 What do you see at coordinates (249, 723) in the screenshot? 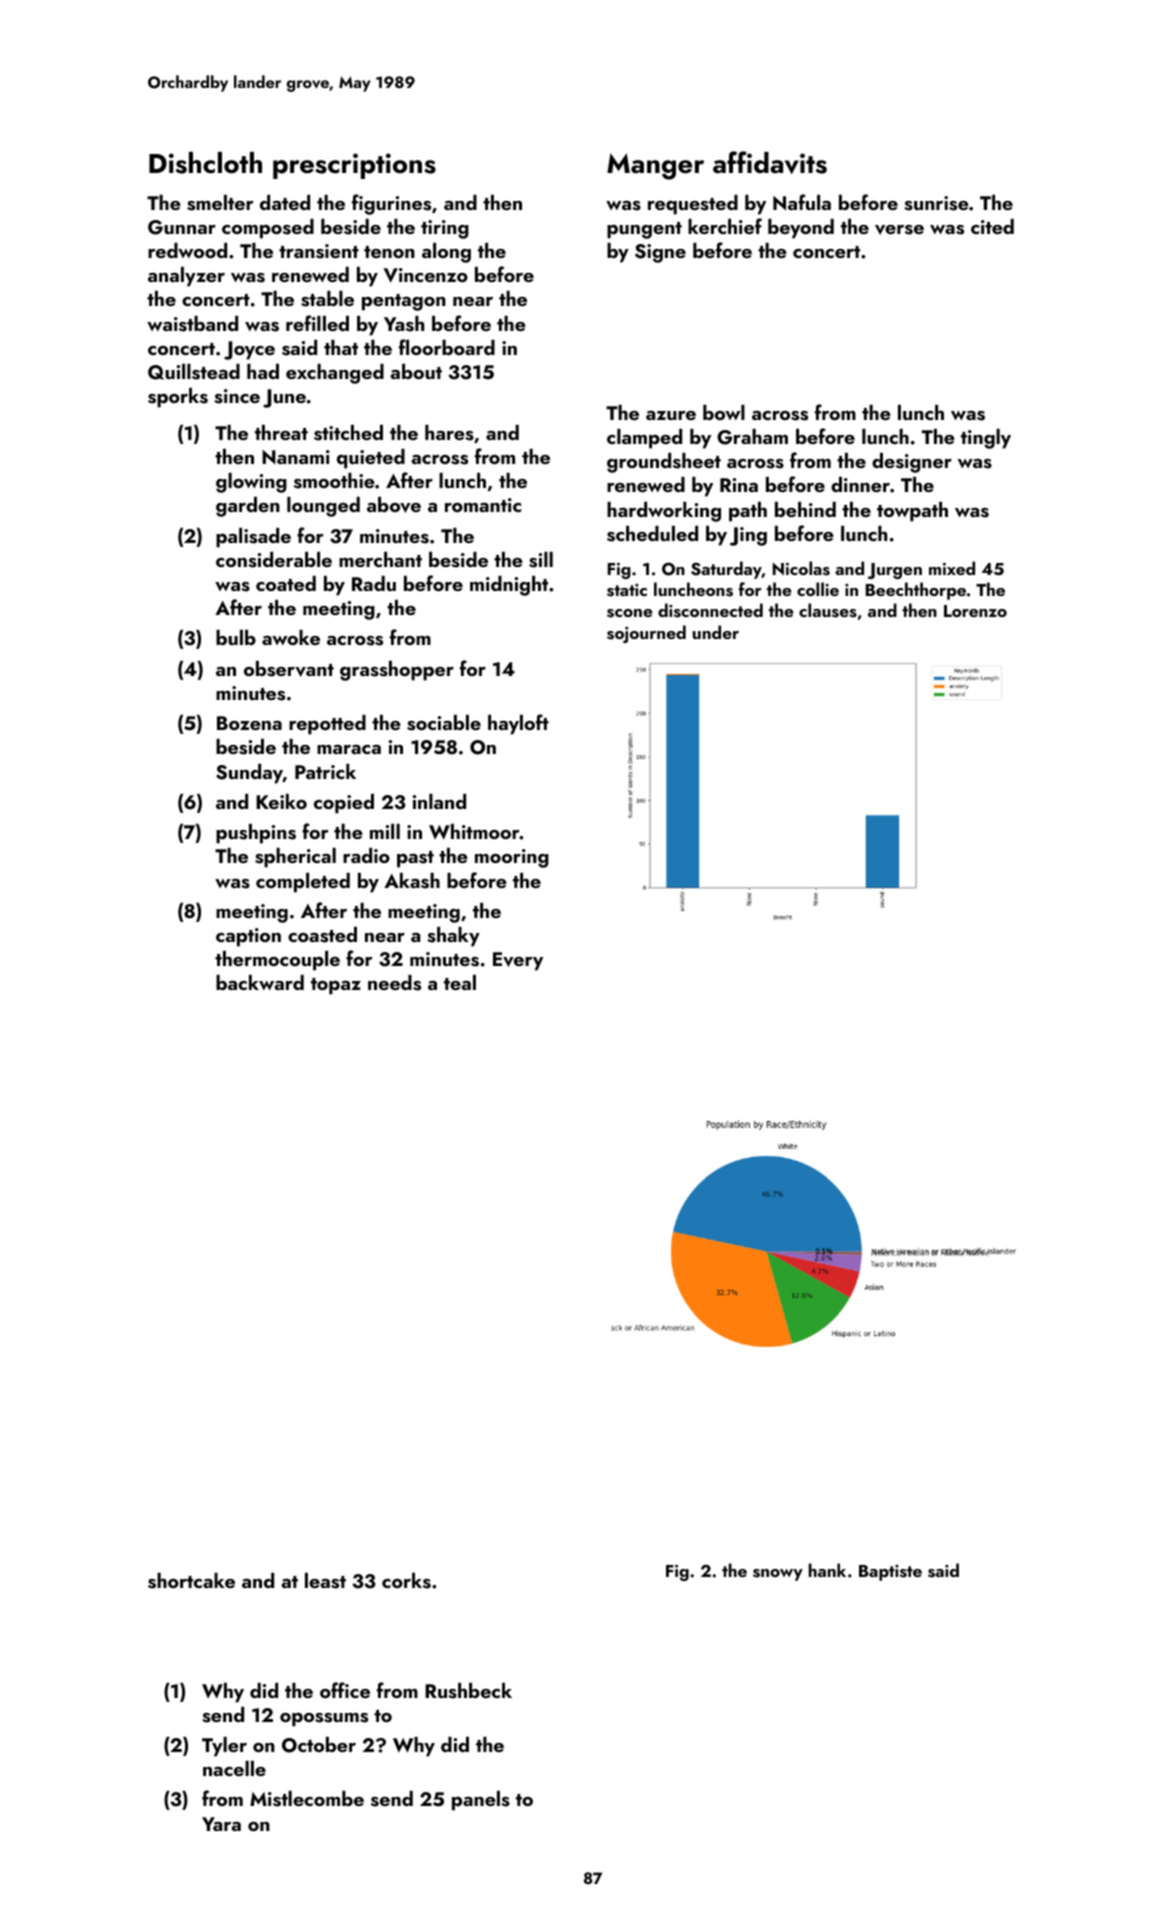
I see `Bozena` at bounding box center [249, 723].
